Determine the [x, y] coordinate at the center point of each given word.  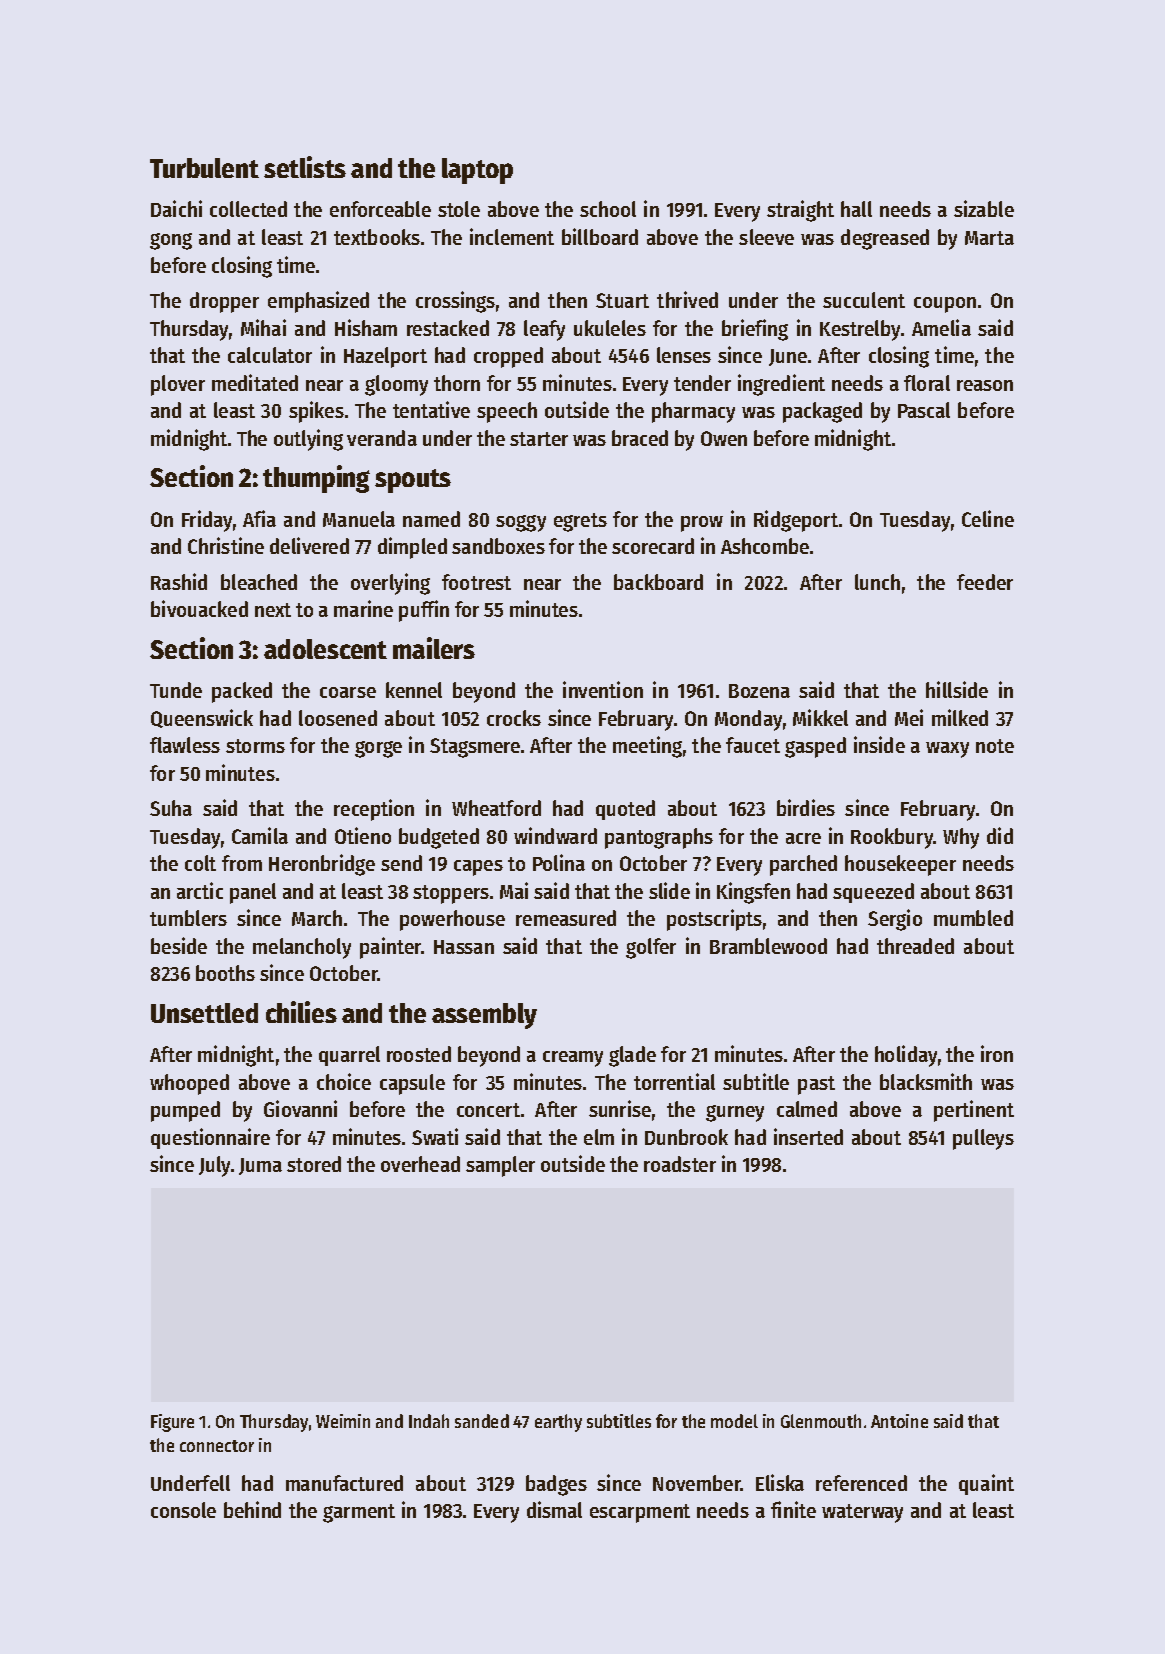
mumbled [973, 918]
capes [478, 868]
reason [985, 385]
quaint [986, 1484]
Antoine [899, 1421]
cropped [508, 357]
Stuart [622, 300]
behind [252, 1509]
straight [800, 211]
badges [556, 1485]
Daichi [176, 208]
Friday [207, 521]
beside [179, 945]
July [214, 1166]
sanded [482, 1421]
